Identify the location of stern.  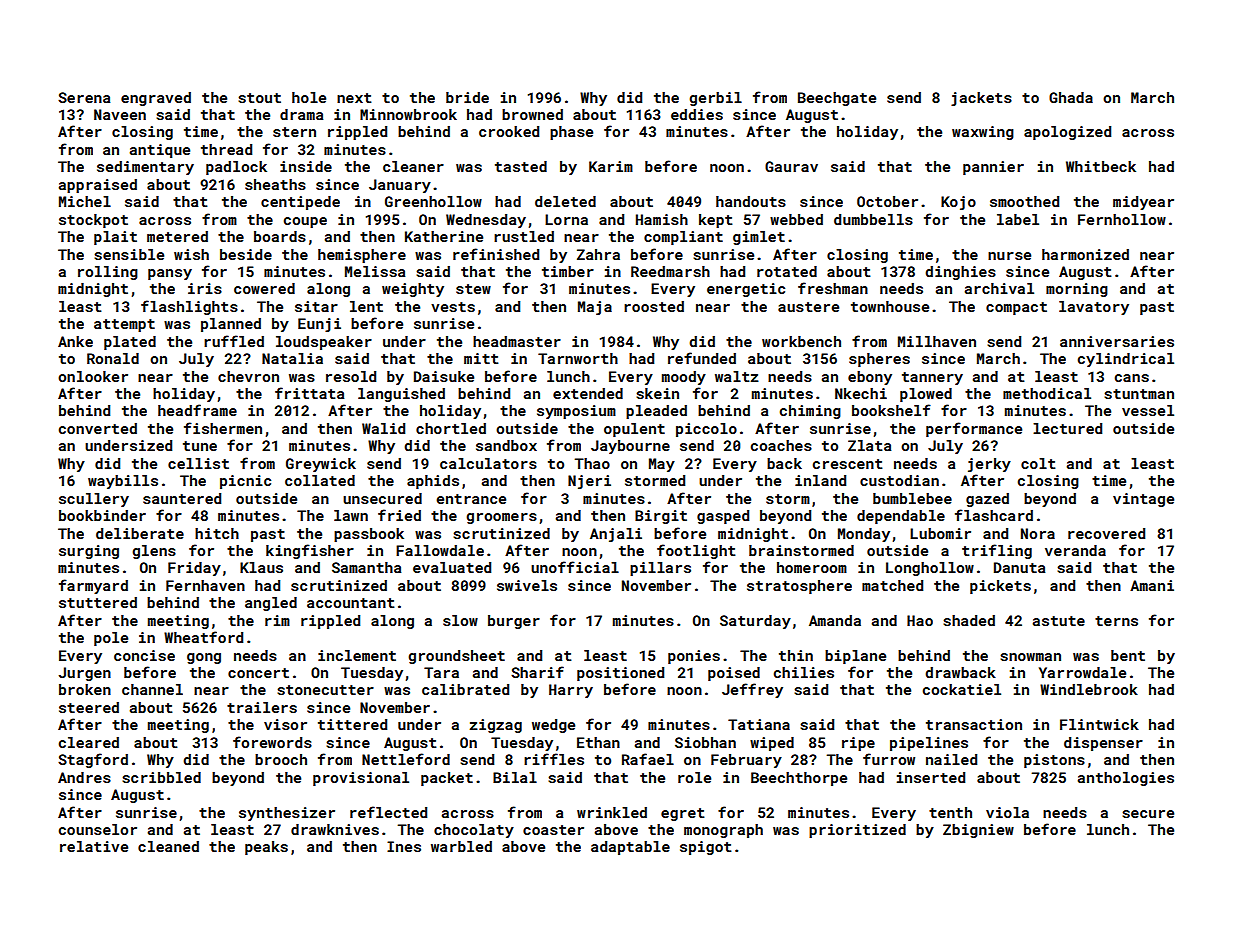
(294, 132).
